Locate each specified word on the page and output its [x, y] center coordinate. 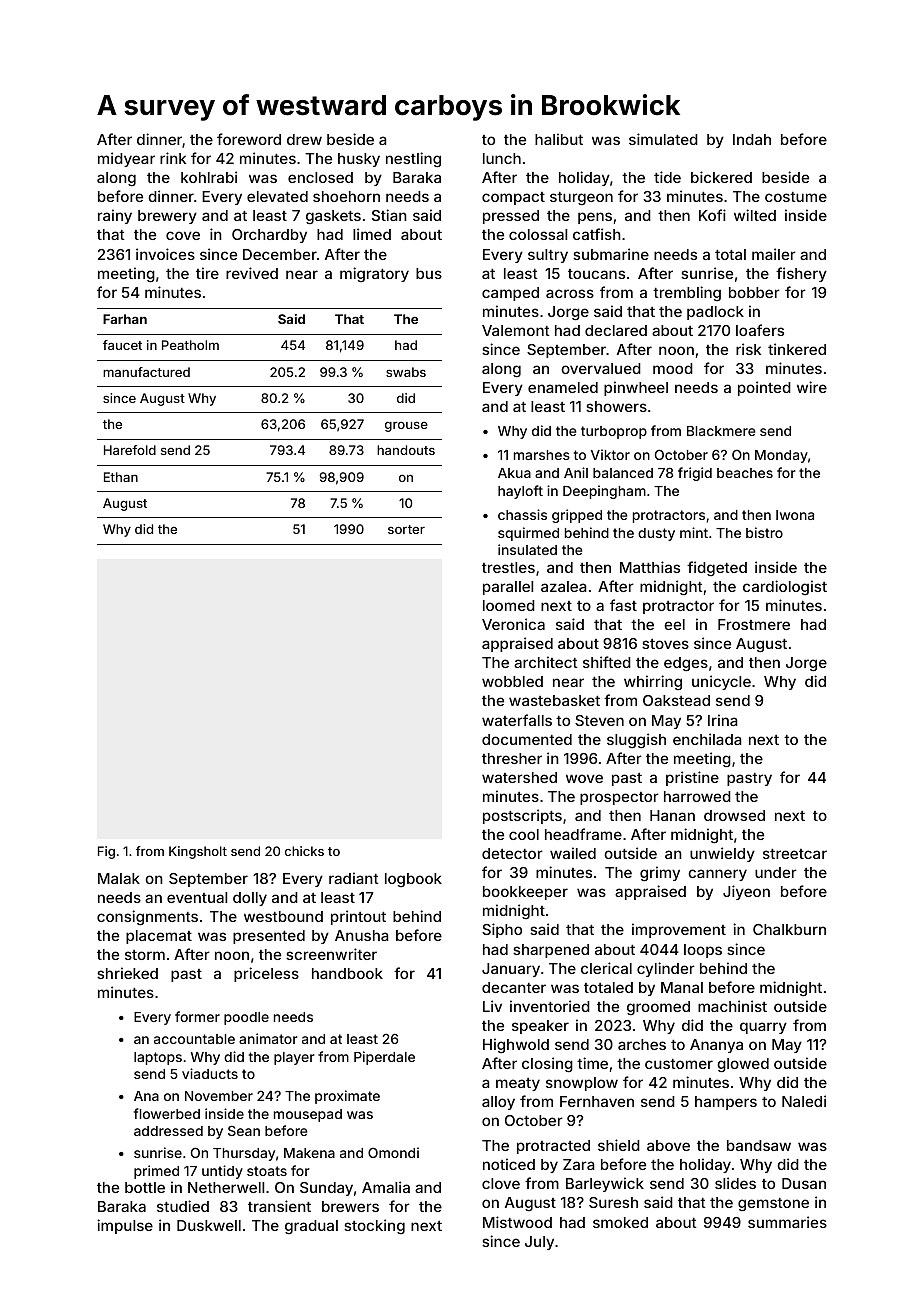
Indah [752, 139]
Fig [106, 852]
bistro [764, 532]
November [219, 1096]
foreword [249, 139]
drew [304, 139]
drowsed [734, 815]
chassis [522, 514]
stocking [374, 1226]
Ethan [121, 477]
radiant [354, 878]
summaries [787, 1222]
